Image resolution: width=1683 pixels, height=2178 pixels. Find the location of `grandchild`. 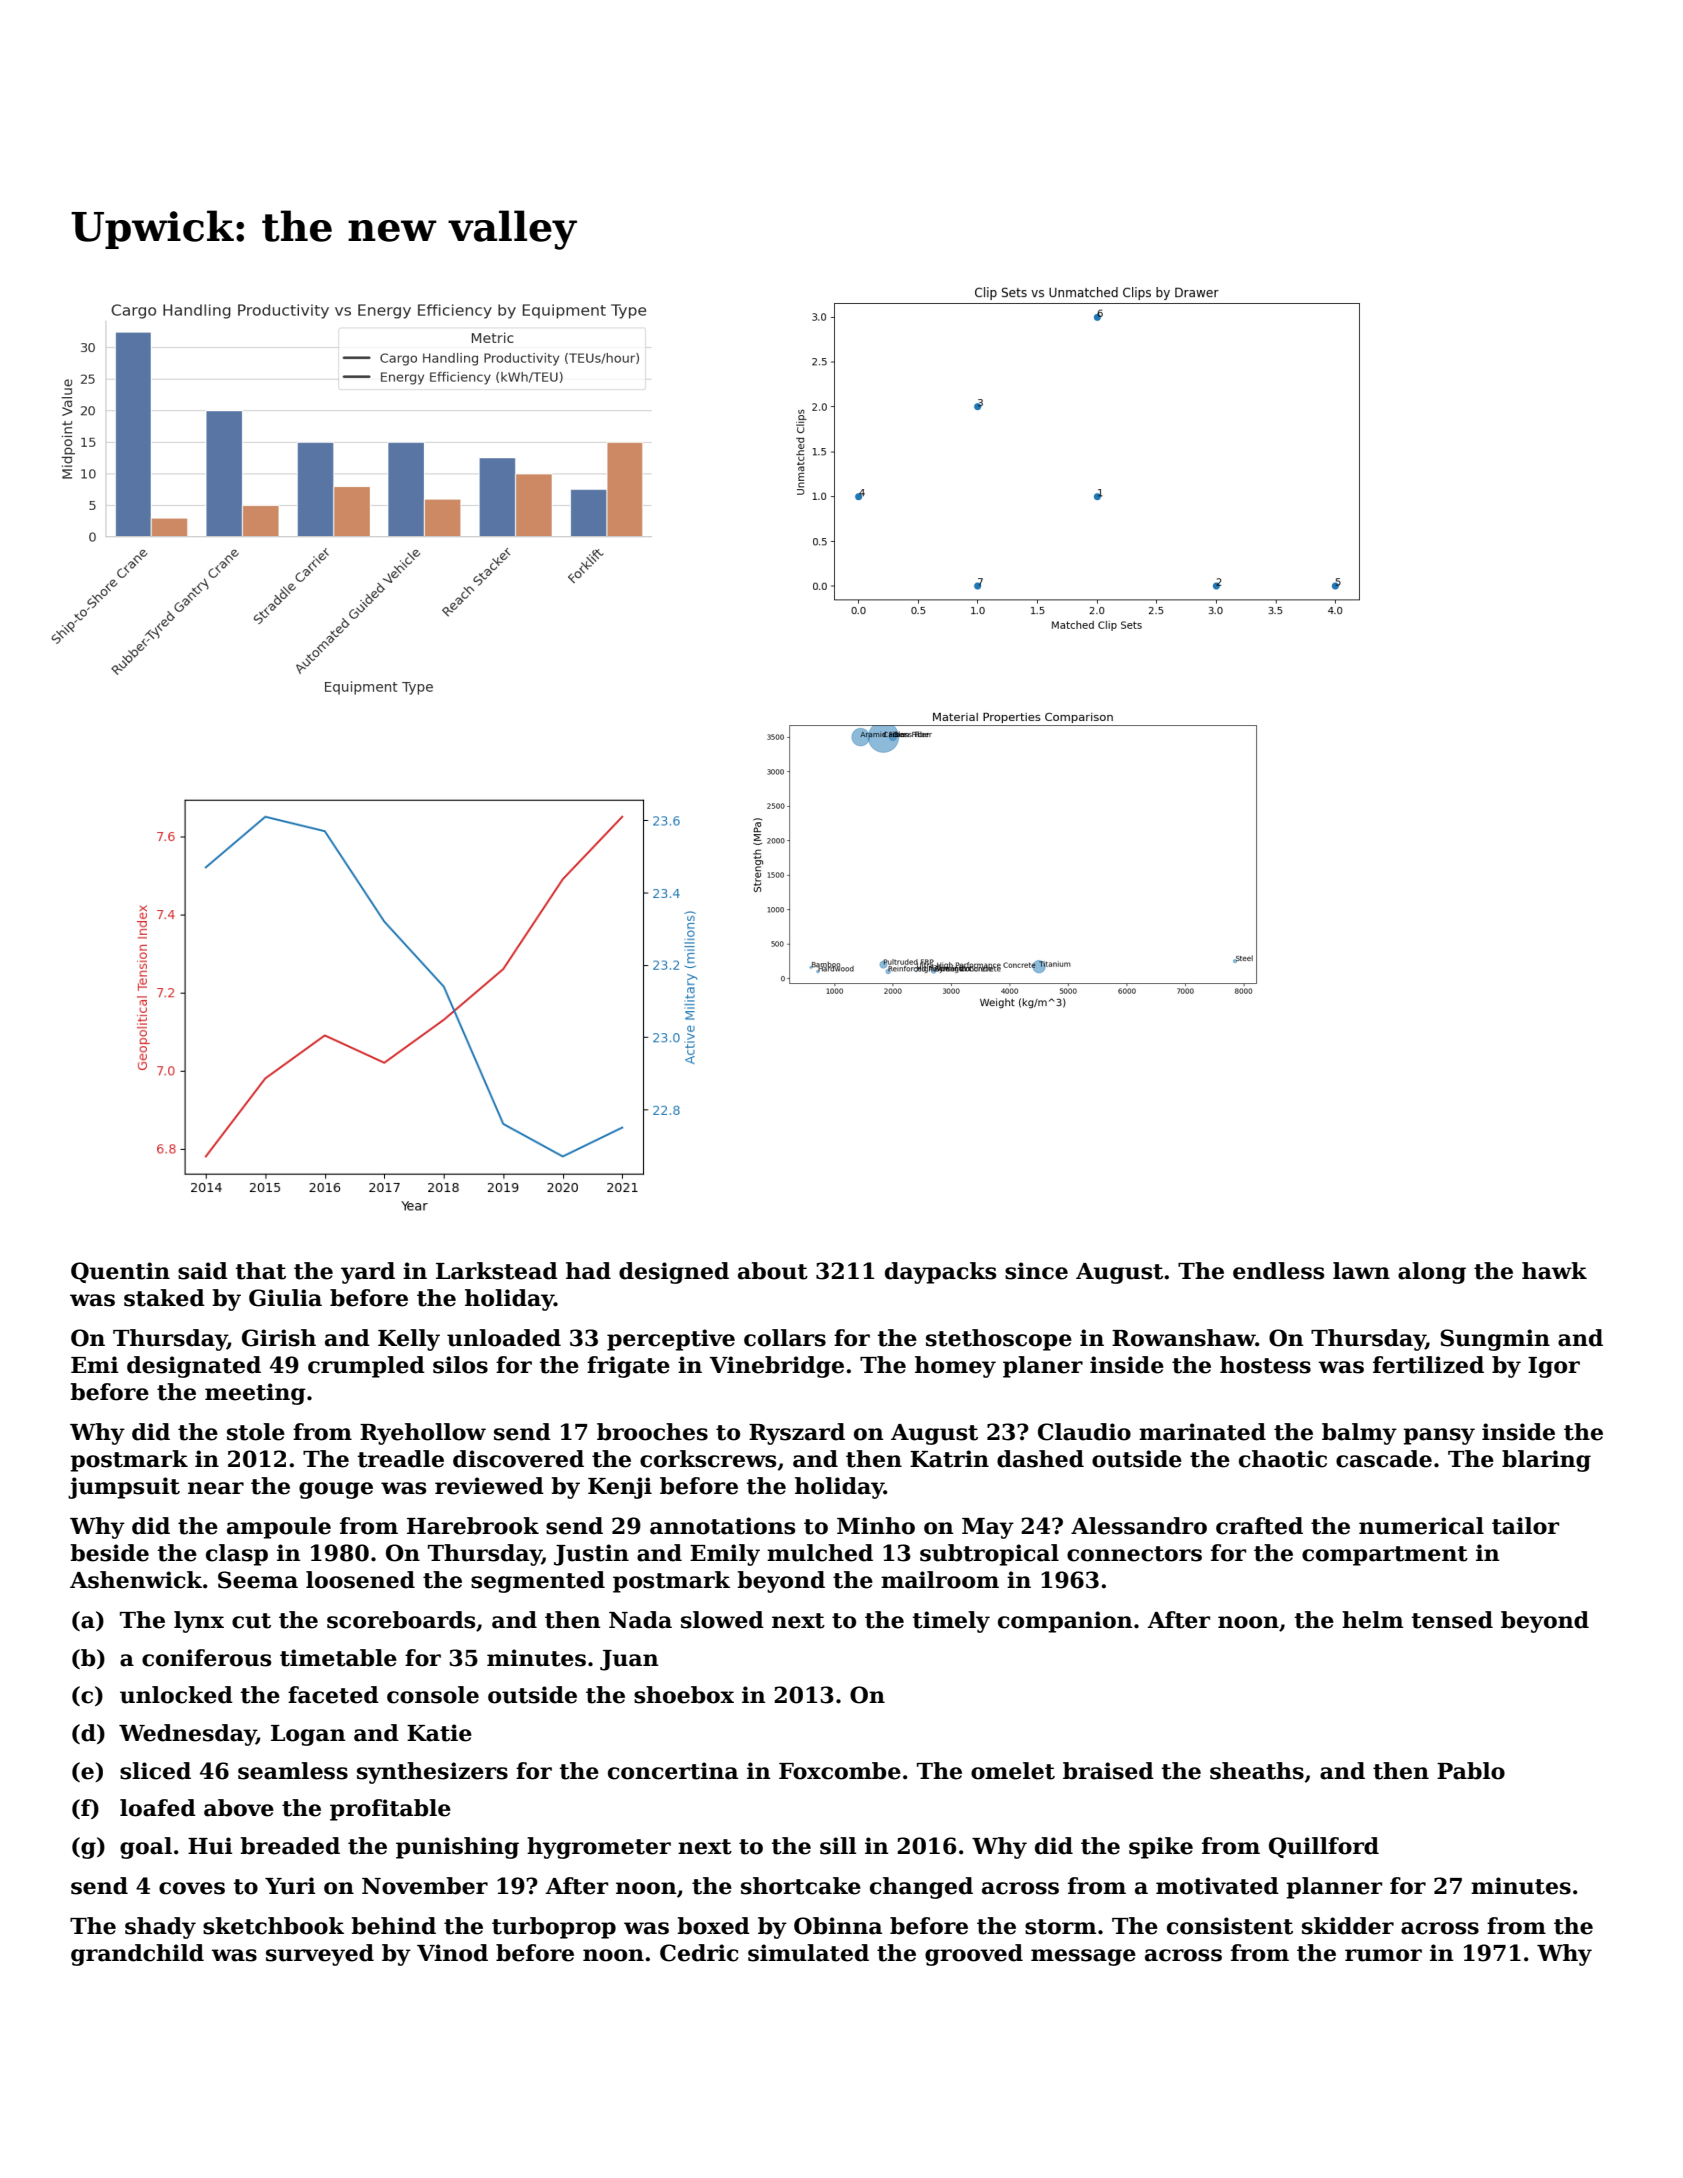

grandchild is located at coordinates (137, 1955).
